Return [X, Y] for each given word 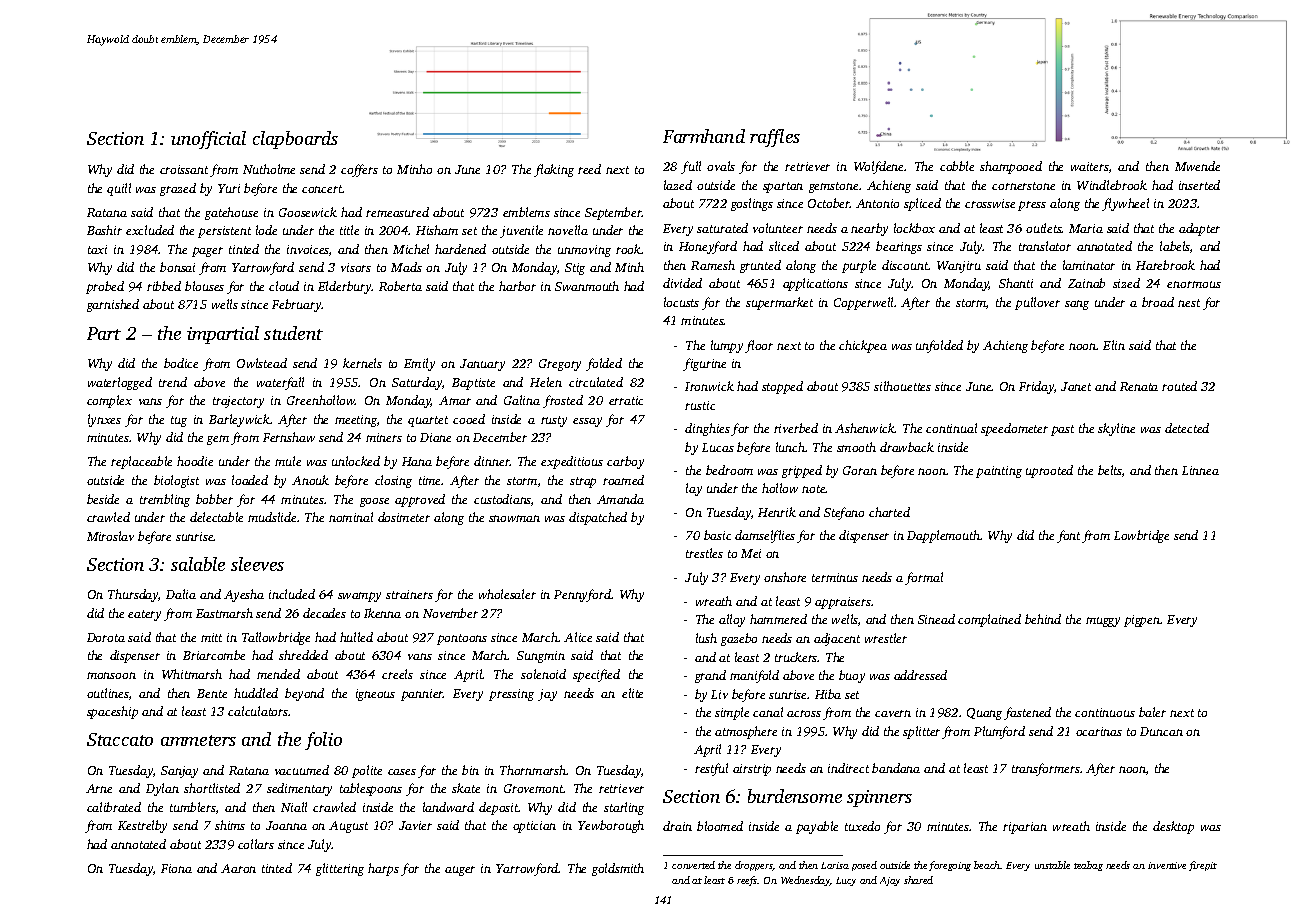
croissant [184, 169]
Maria [1086, 228]
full [691, 167]
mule [288, 461]
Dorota [106, 637]
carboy [625, 462]
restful [711, 769]
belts [1110, 470]
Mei [751, 553]
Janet [1076, 386]
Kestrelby [142, 826]
